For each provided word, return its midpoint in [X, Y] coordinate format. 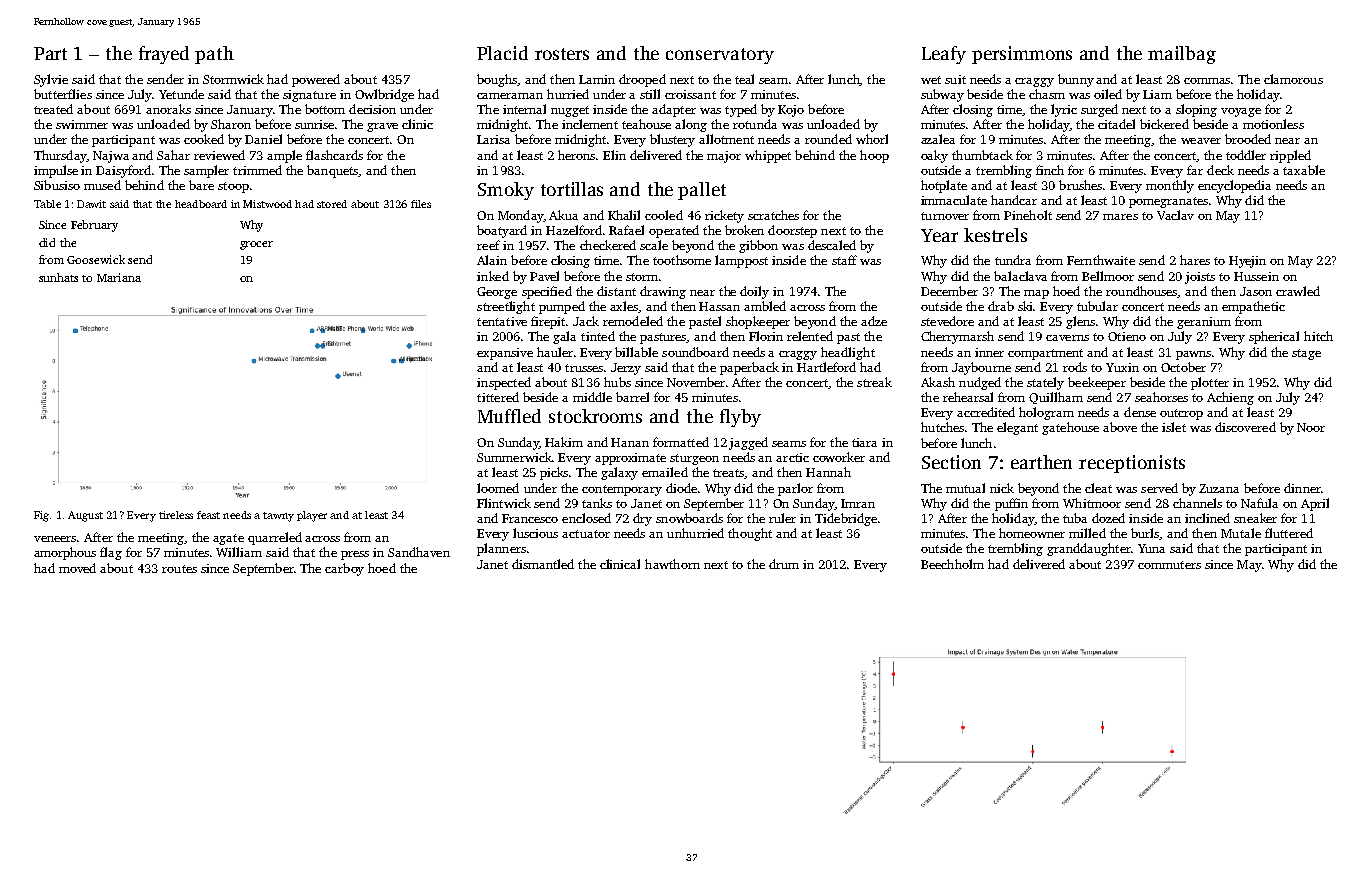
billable [636, 352]
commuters [1169, 565]
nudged [980, 383]
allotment [726, 139]
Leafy [944, 55]
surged [1099, 110]
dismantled [543, 564]
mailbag [1182, 55]
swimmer [82, 124]
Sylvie [51, 80]
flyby [740, 418]
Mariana [119, 277]
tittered [498, 397]
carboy [344, 569]
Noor [1311, 427]
